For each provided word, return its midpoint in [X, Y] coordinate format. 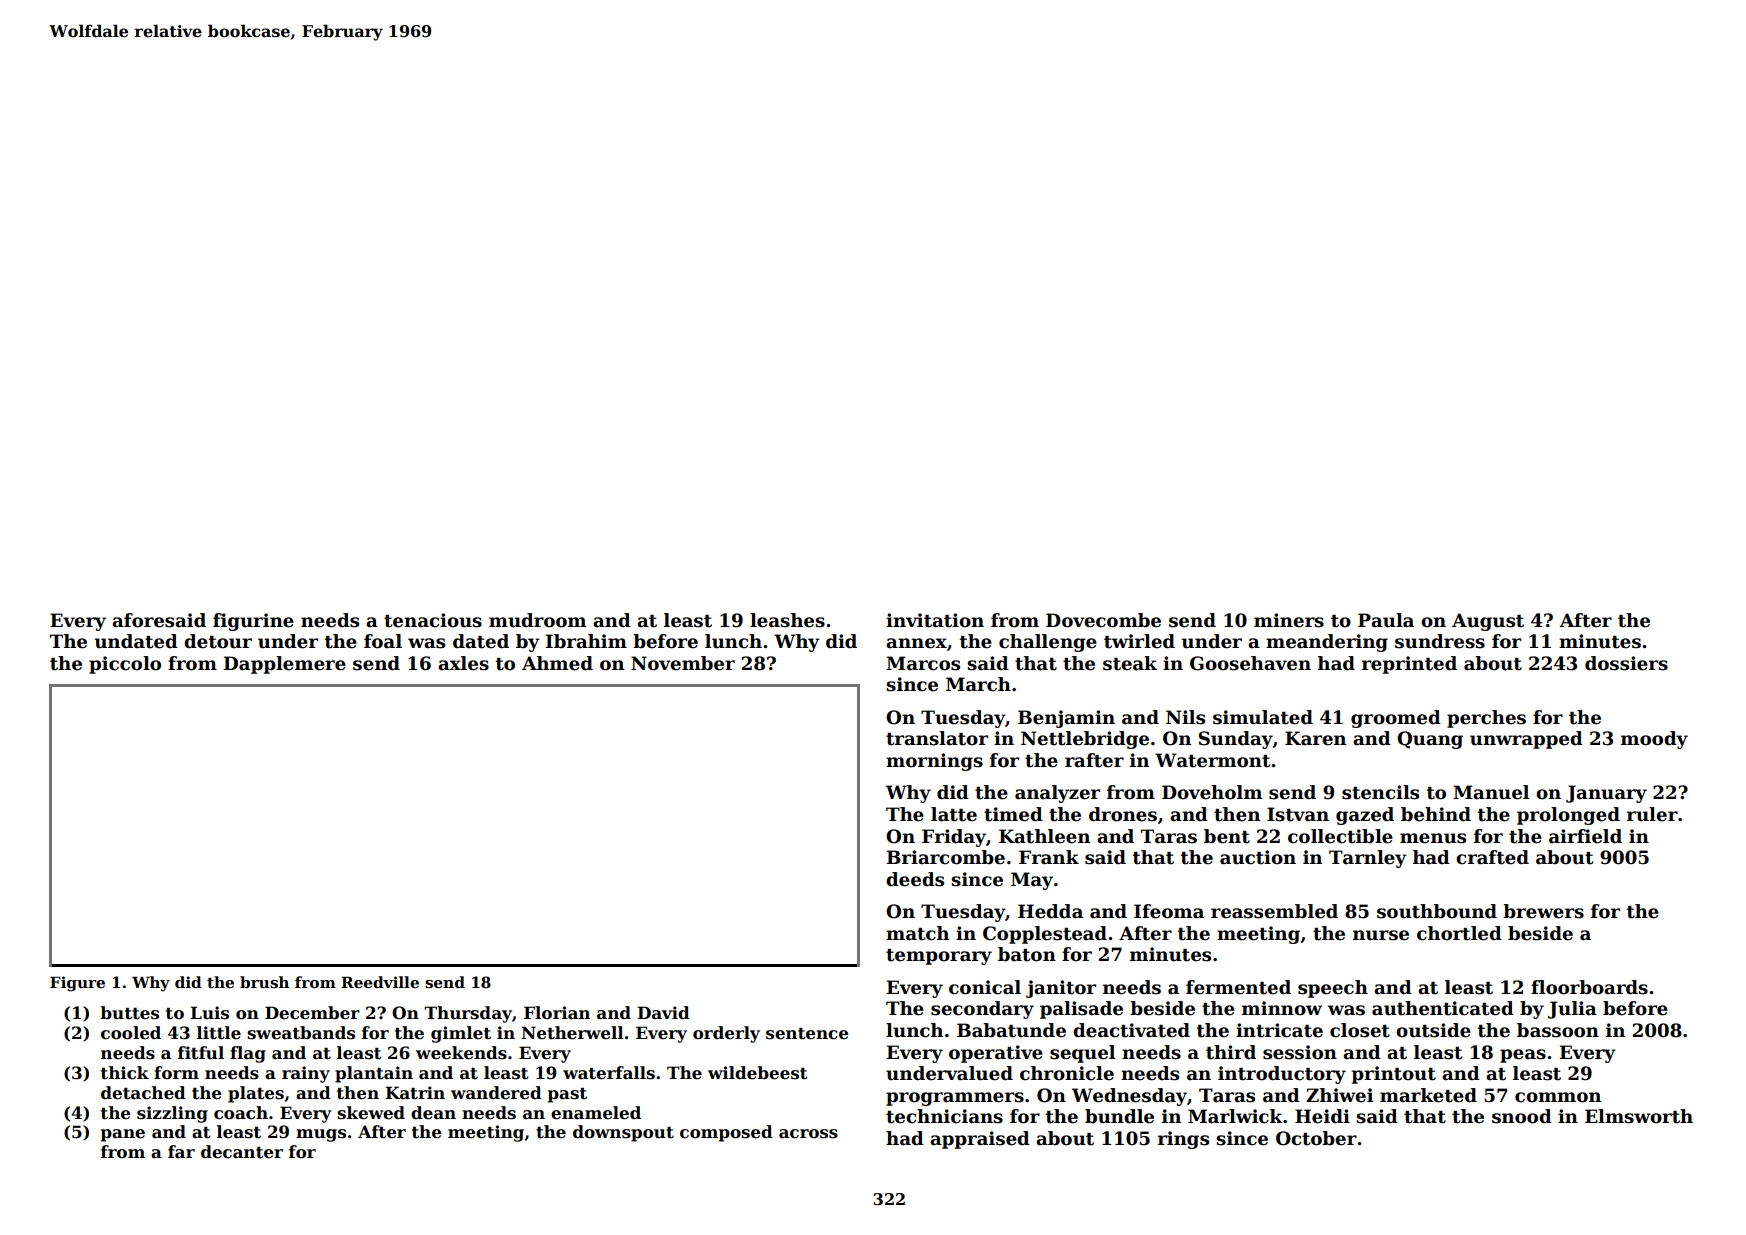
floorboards [1589, 987]
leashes [787, 620]
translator [937, 738]
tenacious [433, 620]
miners [1289, 620]
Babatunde [1011, 1030]
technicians [944, 1116]
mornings [934, 762]
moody [1654, 740]
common [1558, 1097]
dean [433, 1113]
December [312, 1013]
